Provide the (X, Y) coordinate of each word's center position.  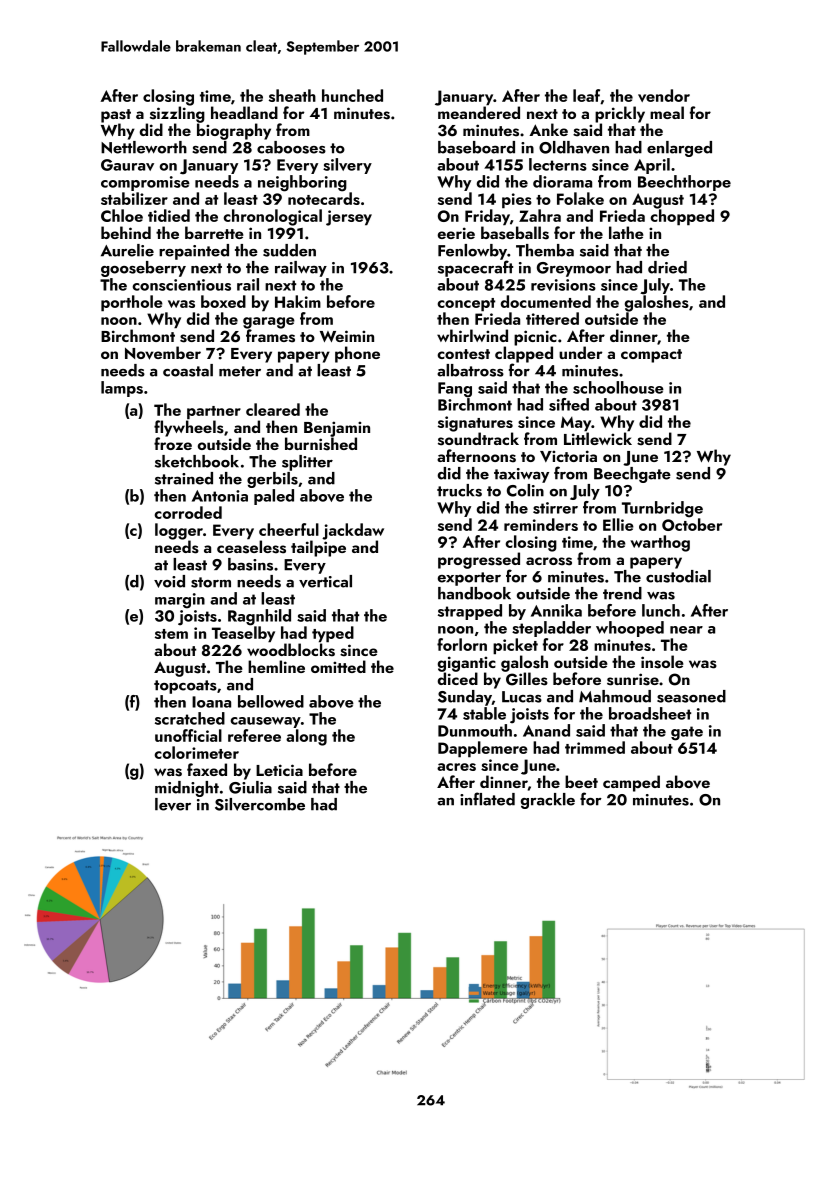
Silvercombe (260, 804)
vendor (664, 95)
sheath (292, 95)
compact (651, 356)
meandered (479, 112)
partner (214, 412)
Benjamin (337, 429)
